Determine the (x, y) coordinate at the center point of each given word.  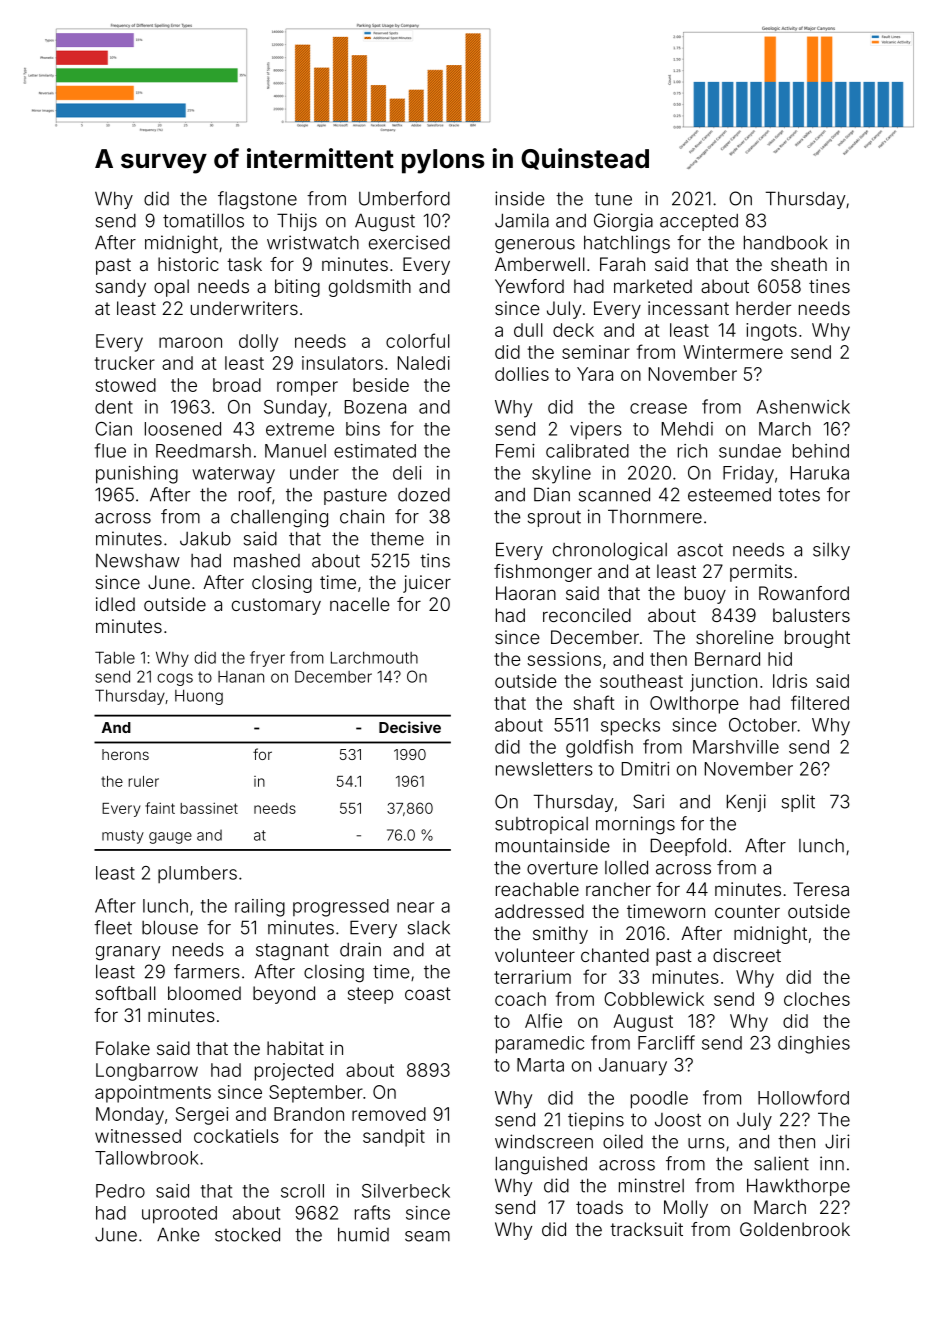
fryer (267, 659)
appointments (153, 1094)
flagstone (257, 200)
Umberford (404, 198)
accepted (699, 222)
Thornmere (655, 516)
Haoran (526, 593)
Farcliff (666, 1042)
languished (541, 1165)
